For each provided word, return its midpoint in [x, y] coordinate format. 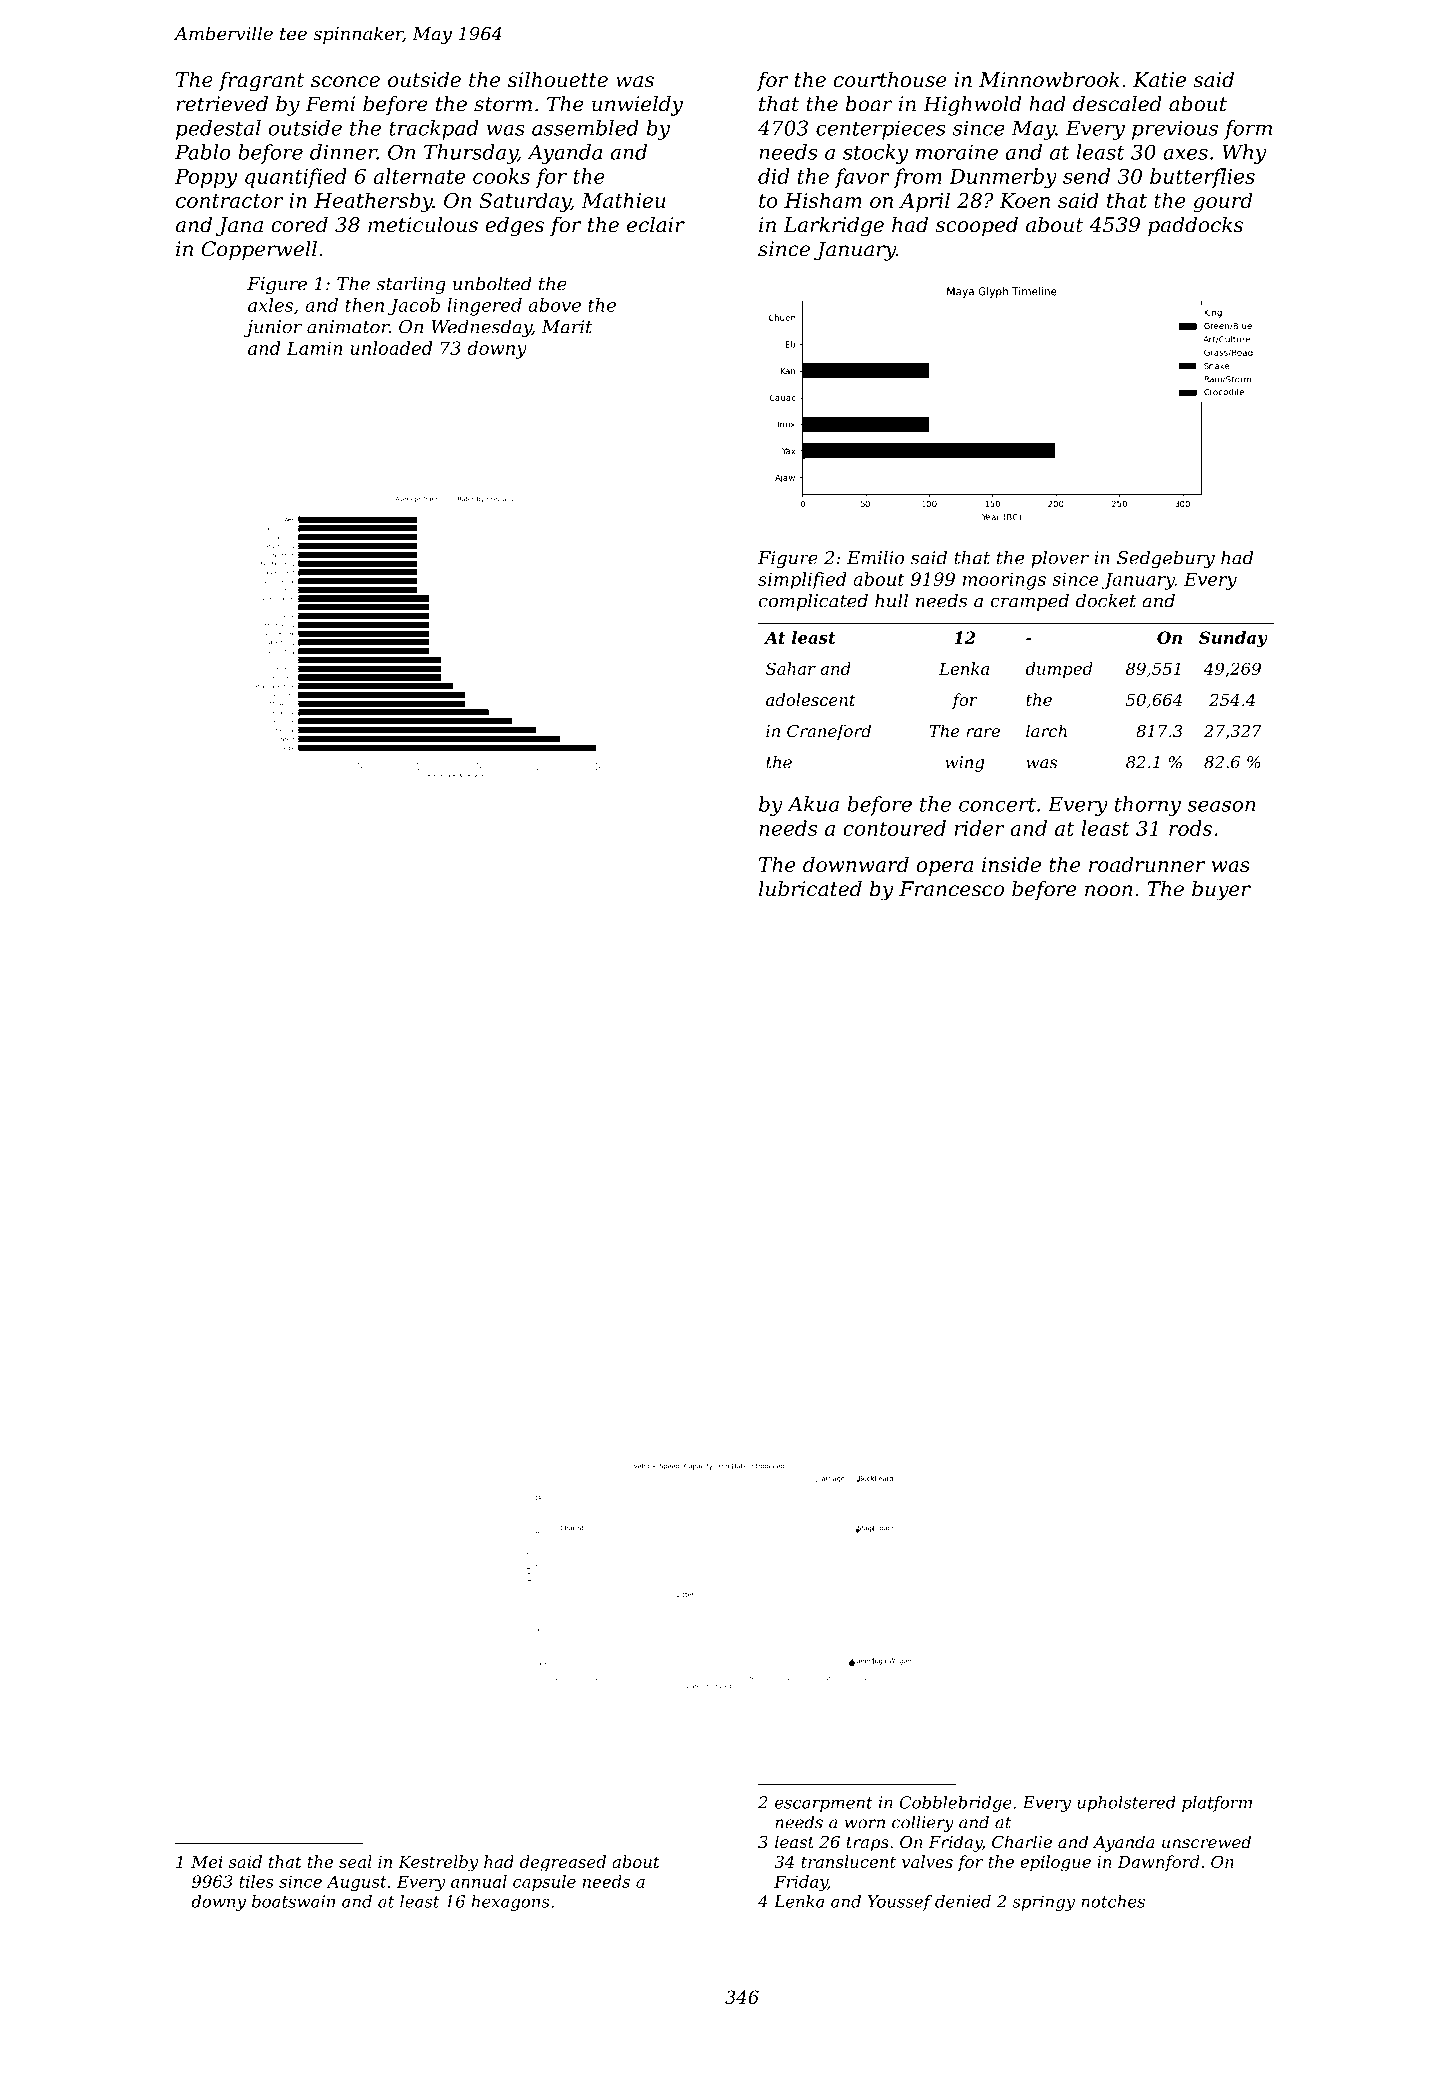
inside [1011, 864]
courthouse [890, 79]
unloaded [392, 348]
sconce [345, 82]
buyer [1221, 891]
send [1086, 176]
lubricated [810, 889]
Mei [207, 1862]
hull [891, 600]
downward [856, 864]
